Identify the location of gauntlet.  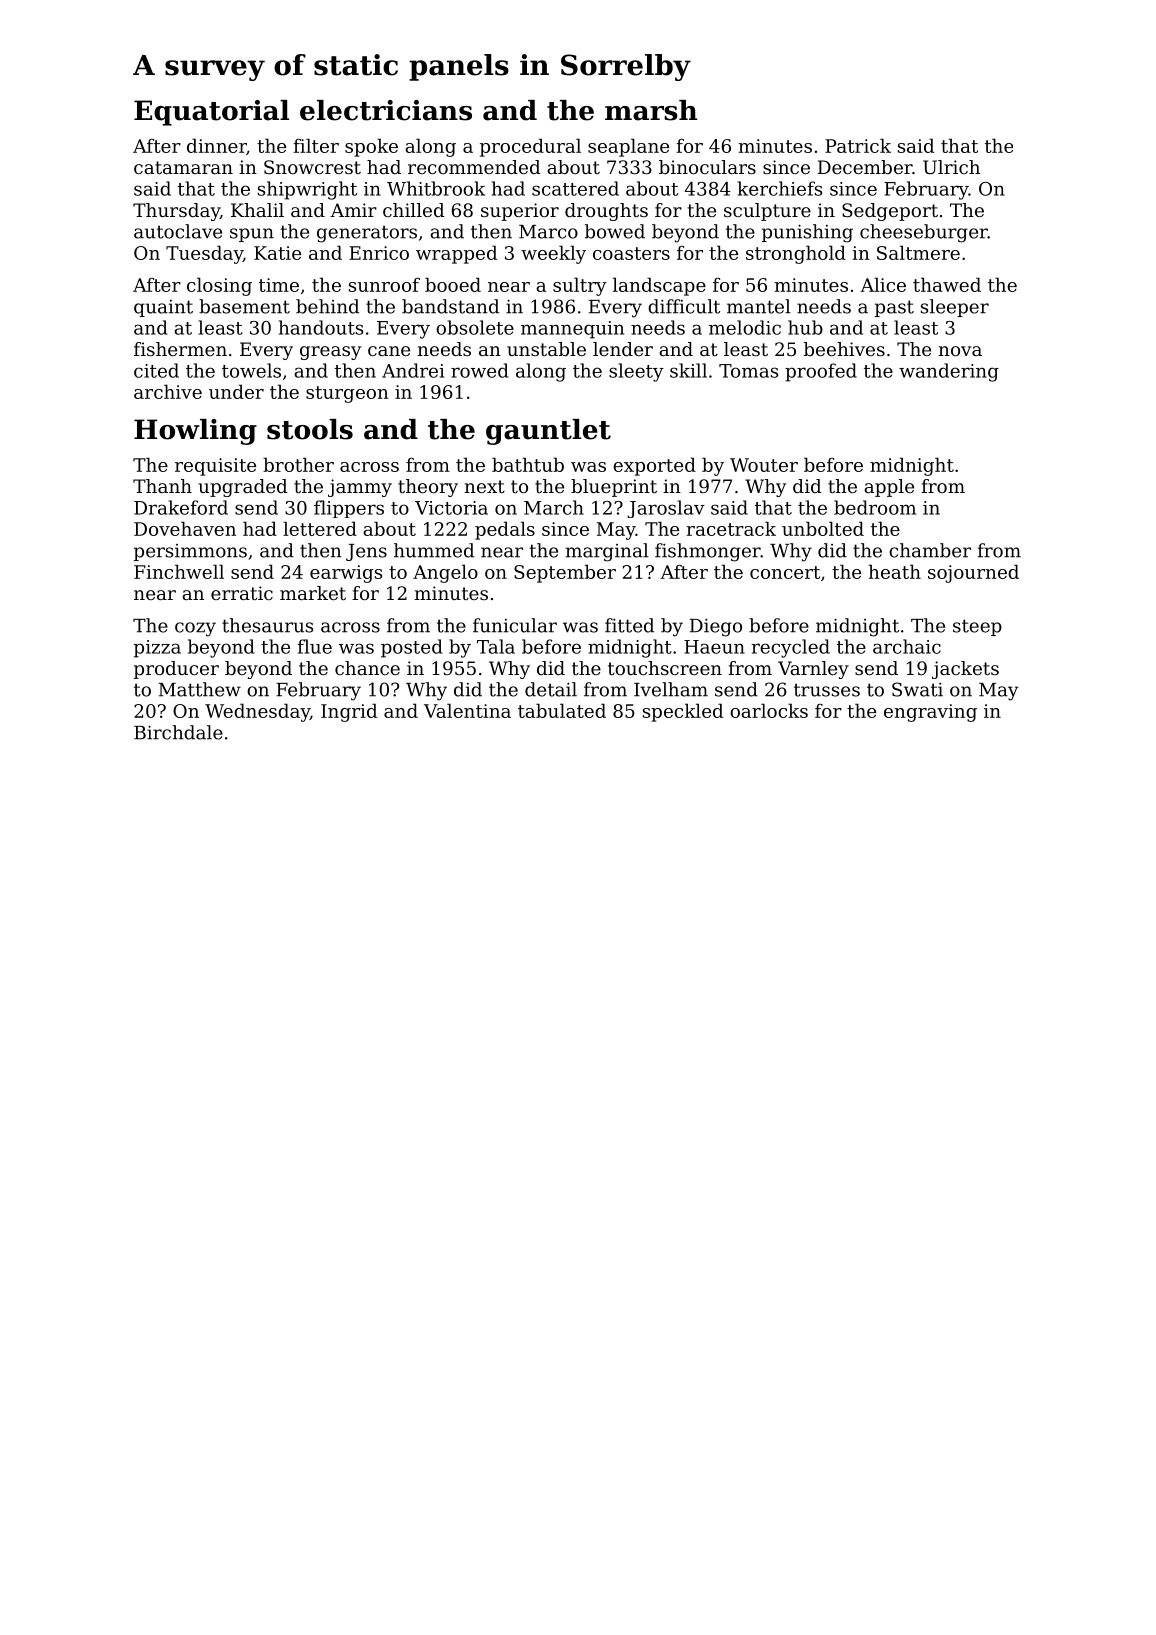
(548, 432).
